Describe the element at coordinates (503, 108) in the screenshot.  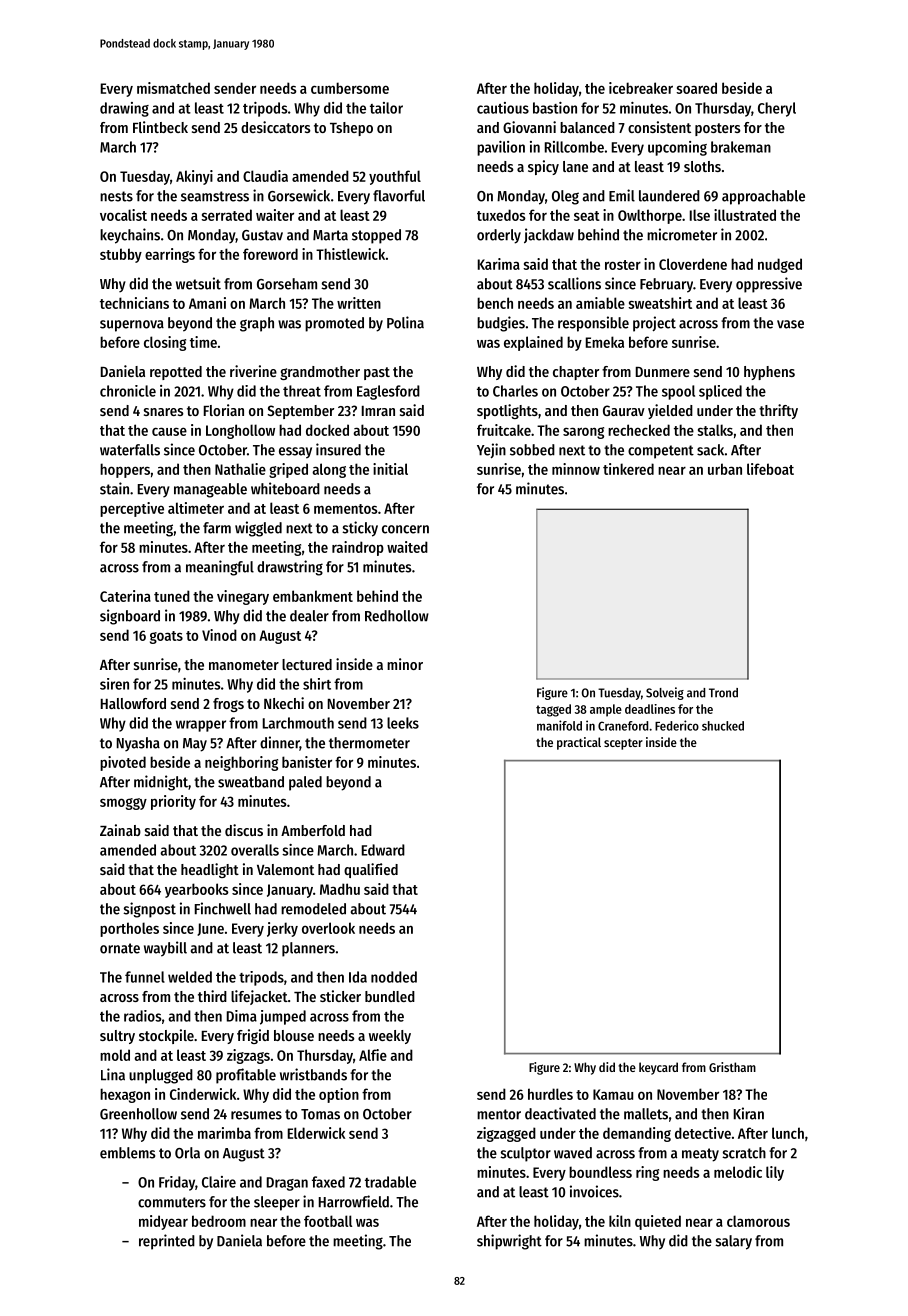
I see `cautious` at that location.
